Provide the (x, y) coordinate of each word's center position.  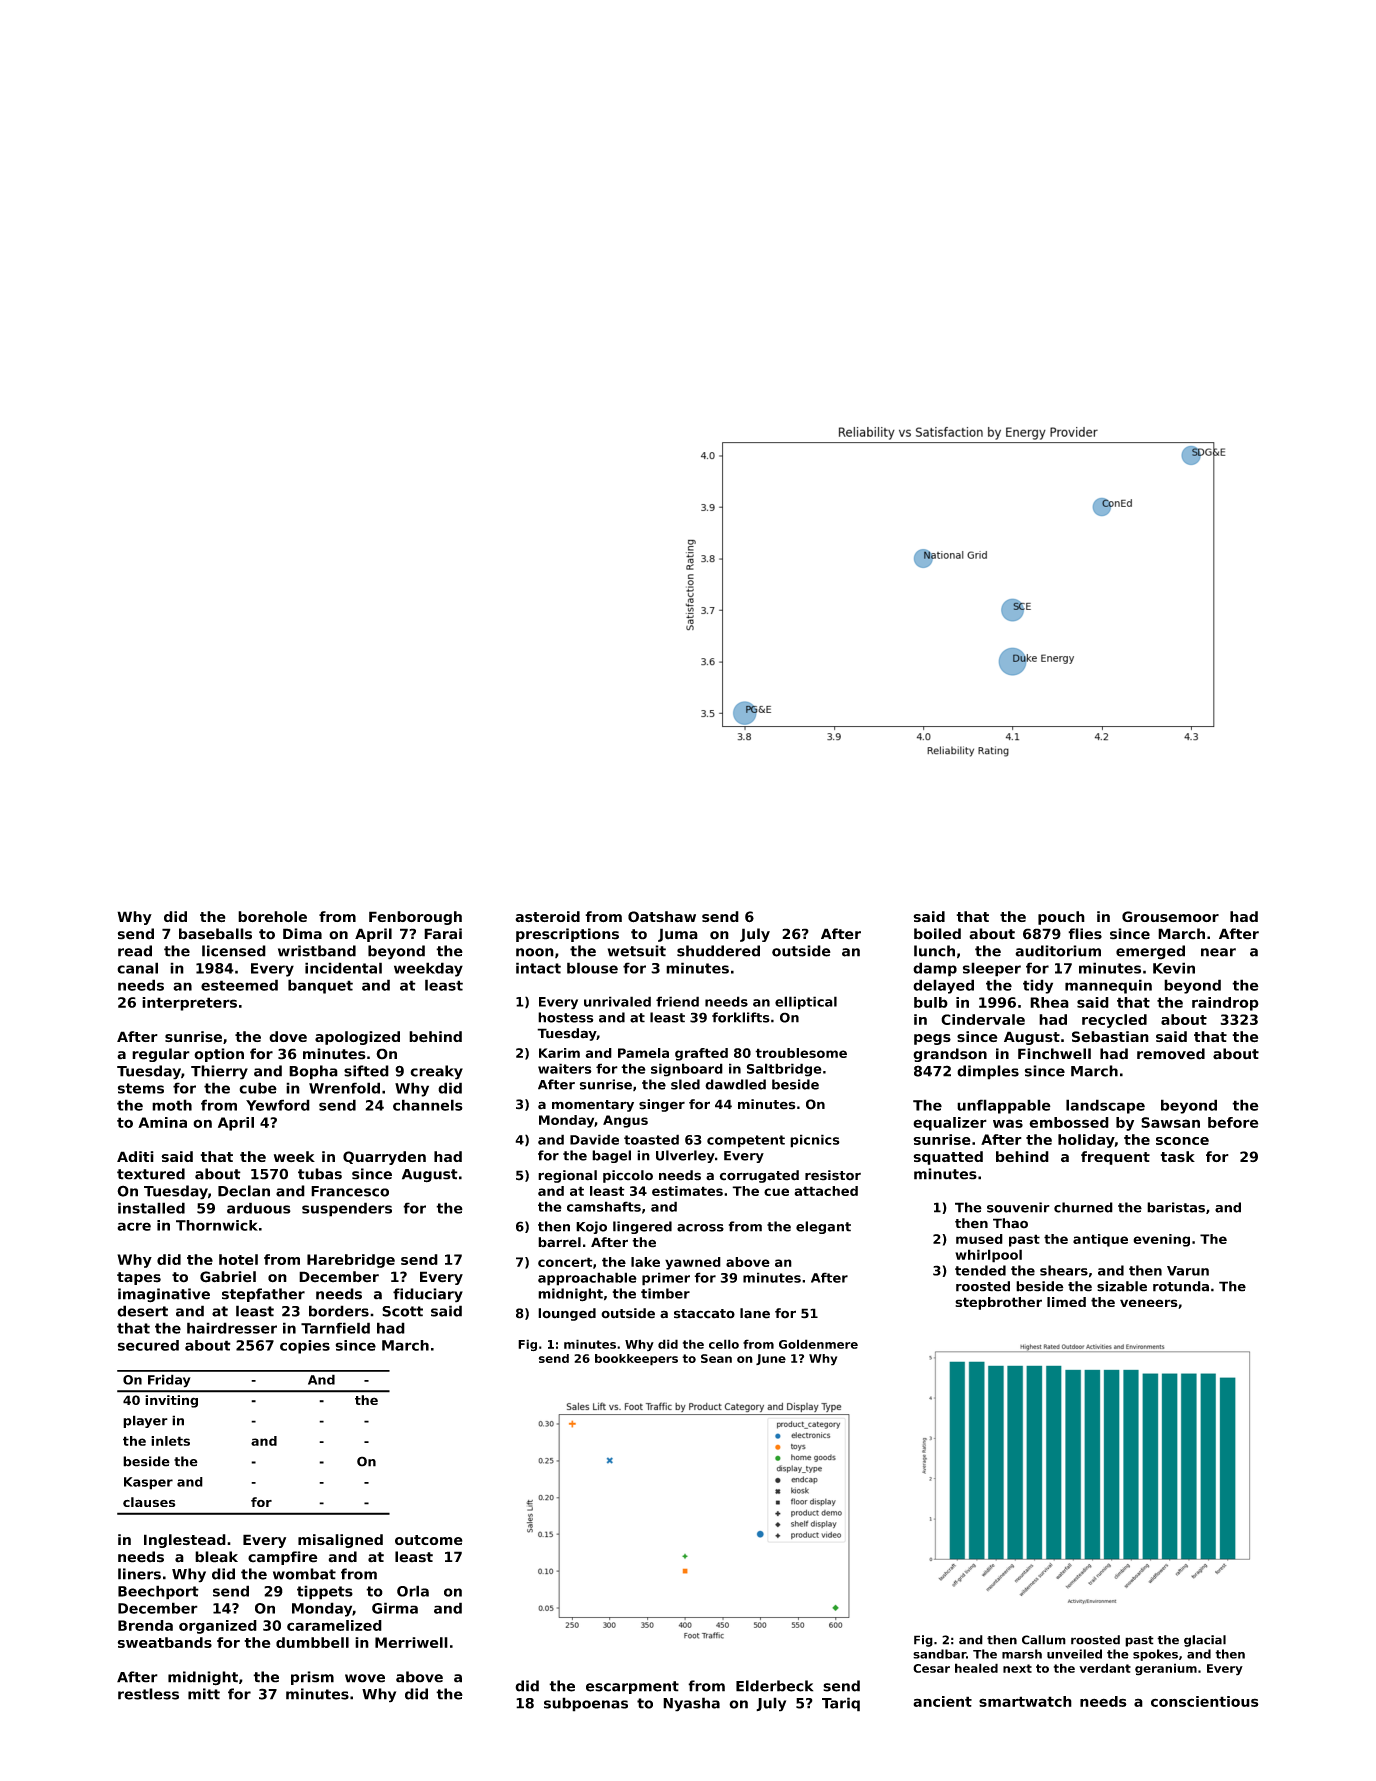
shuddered (718, 951)
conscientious (1205, 1701)
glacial (1205, 1641)
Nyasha (691, 1704)
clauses (149, 1502)
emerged (1150, 952)
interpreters (189, 1004)
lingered (642, 1227)
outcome (429, 1540)
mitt (204, 1694)
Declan (244, 1191)
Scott (402, 1311)
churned (1083, 1207)
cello (724, 1344)
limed (1066, 1302)
